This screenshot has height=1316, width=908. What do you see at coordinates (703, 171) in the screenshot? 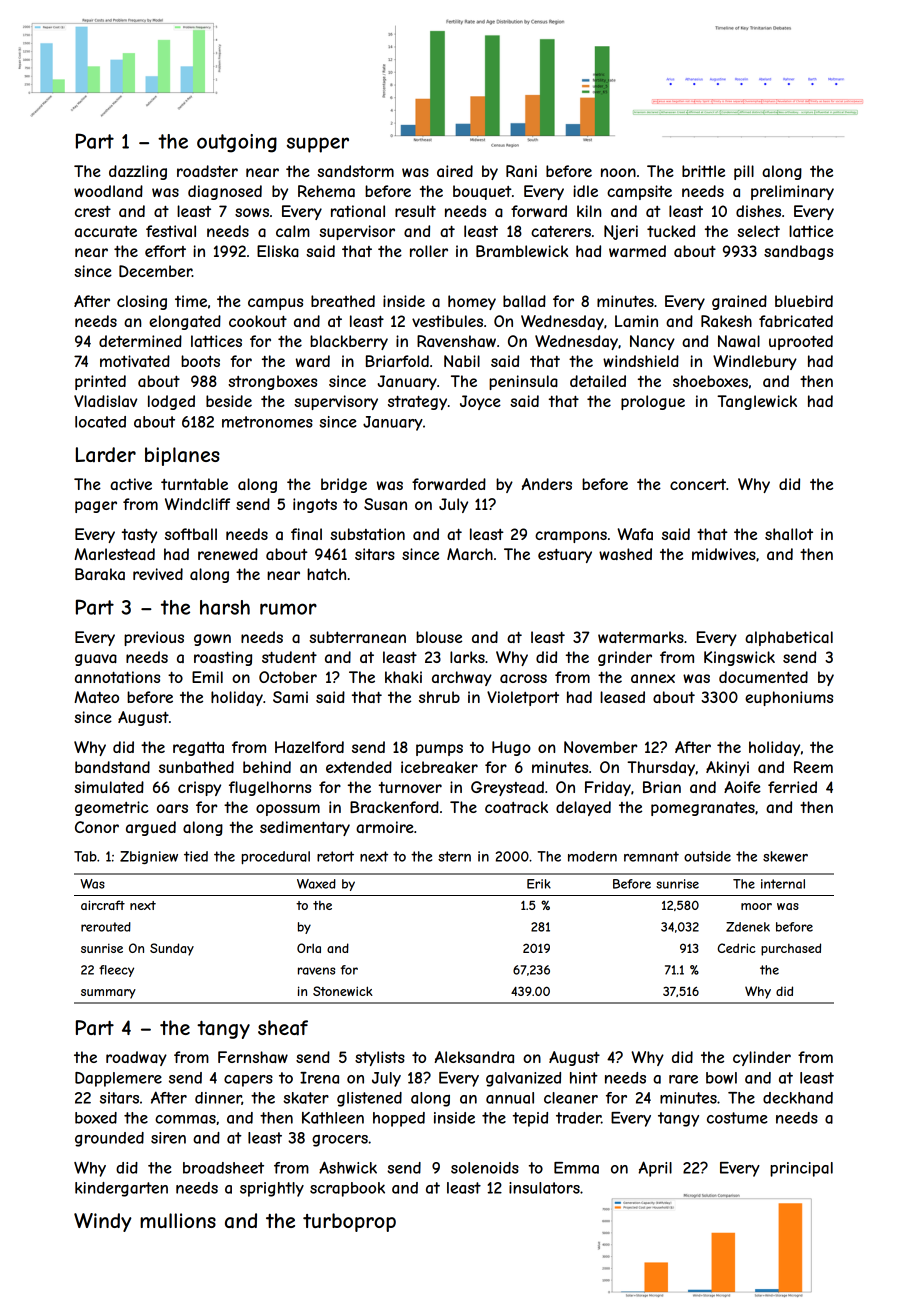
I see `brittle` at bounding box center [703, 171].
